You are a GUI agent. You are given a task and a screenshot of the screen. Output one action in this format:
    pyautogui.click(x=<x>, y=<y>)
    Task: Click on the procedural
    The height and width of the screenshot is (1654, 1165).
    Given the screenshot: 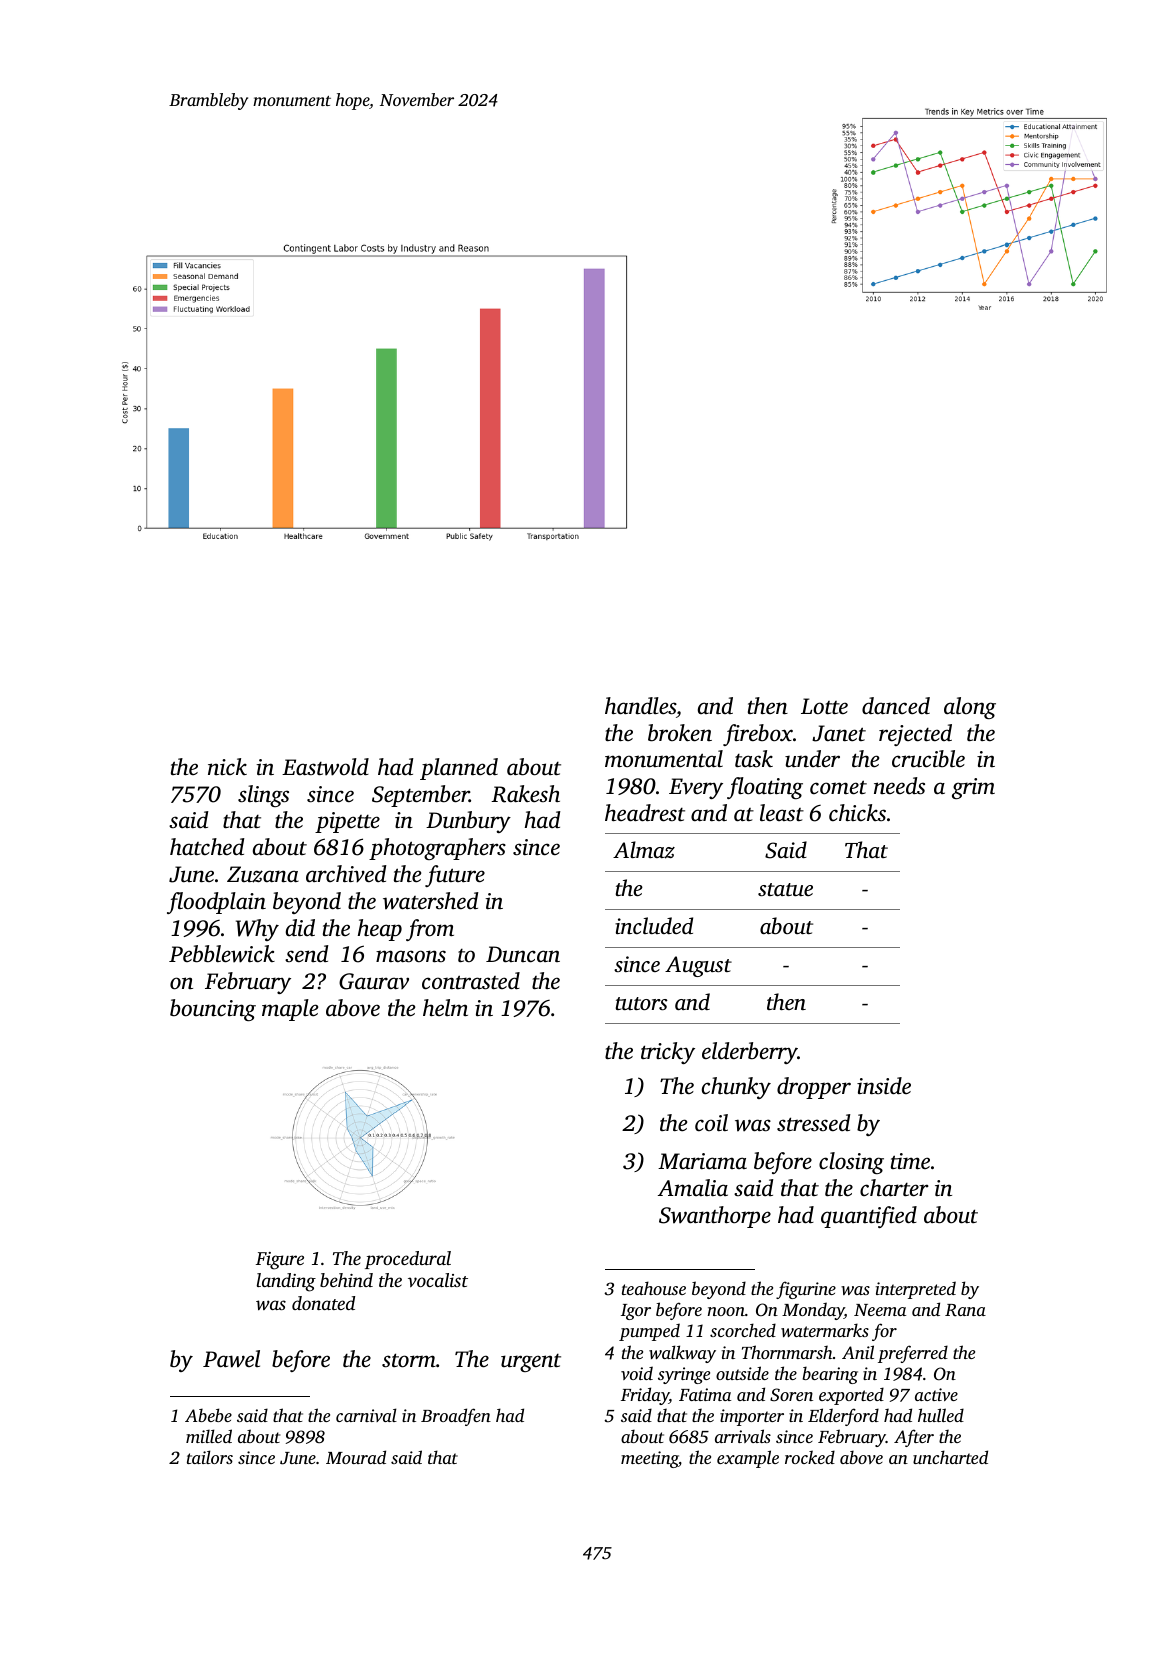 What is the action you would take?
    pyautogui.click(x=408, y=1260)
